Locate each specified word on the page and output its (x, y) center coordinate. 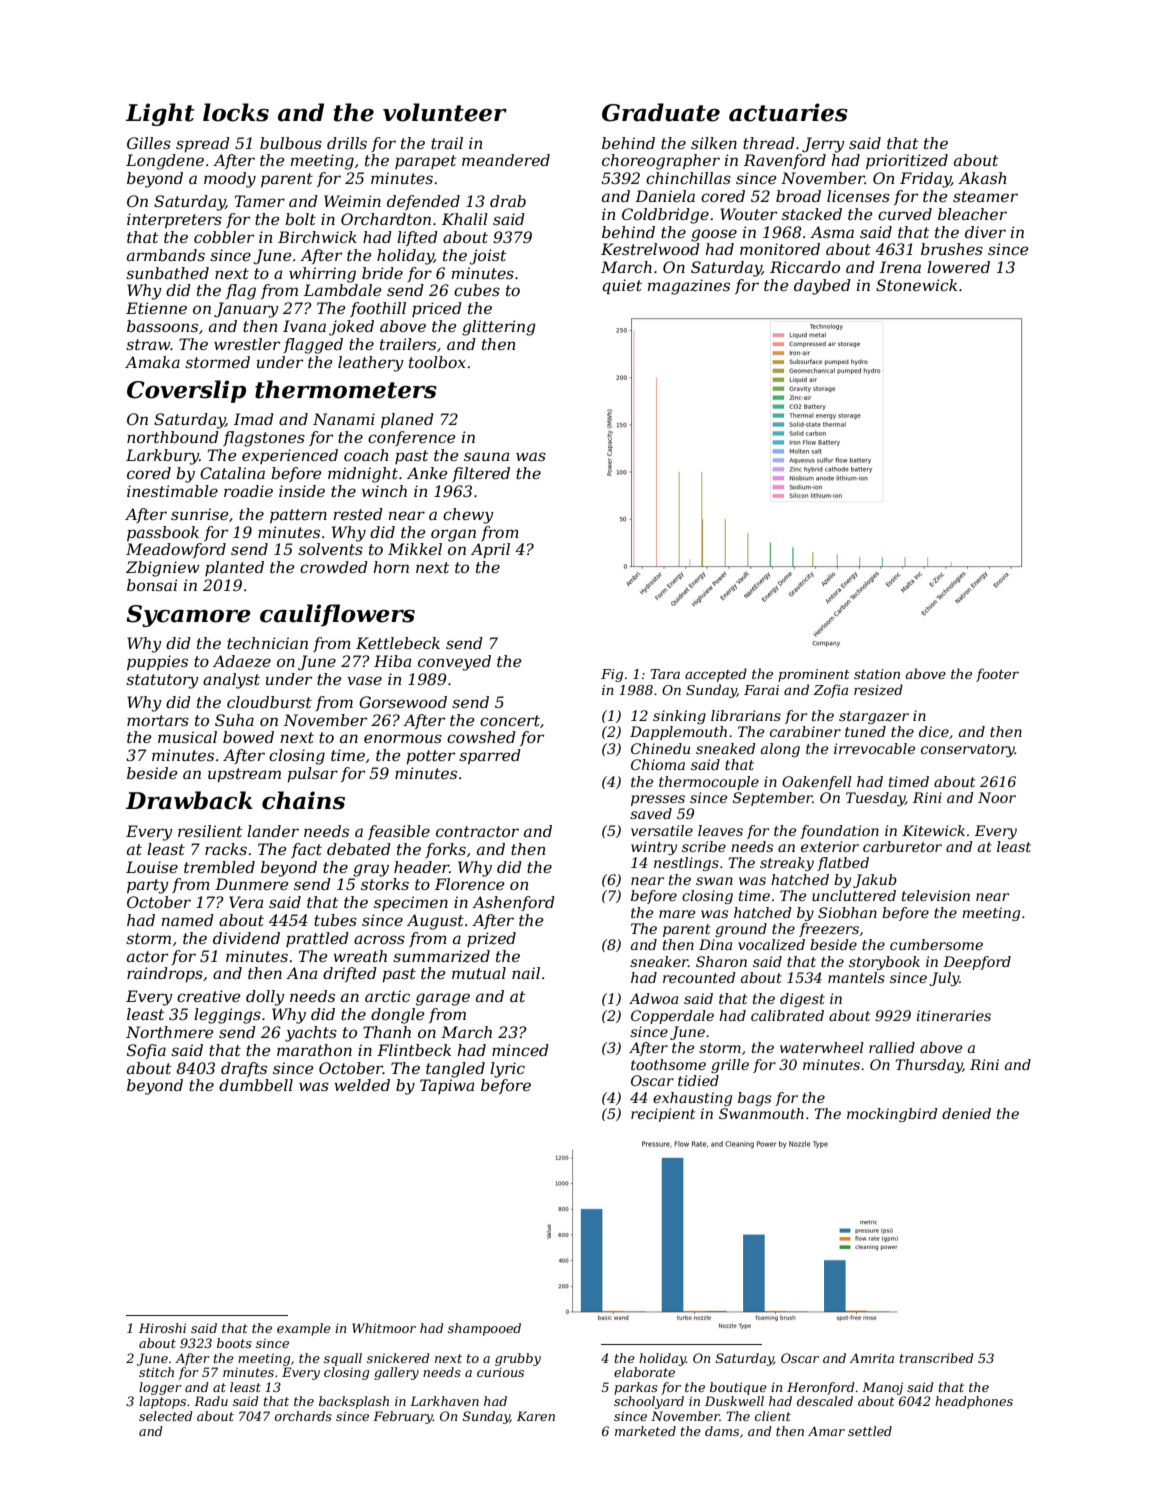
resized (878, 690)
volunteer (445, 112)
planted (234, 568)
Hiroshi (162, 1328)
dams (722, 1431)
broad (798, 196)
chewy (468, 516)
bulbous (291, 143)
